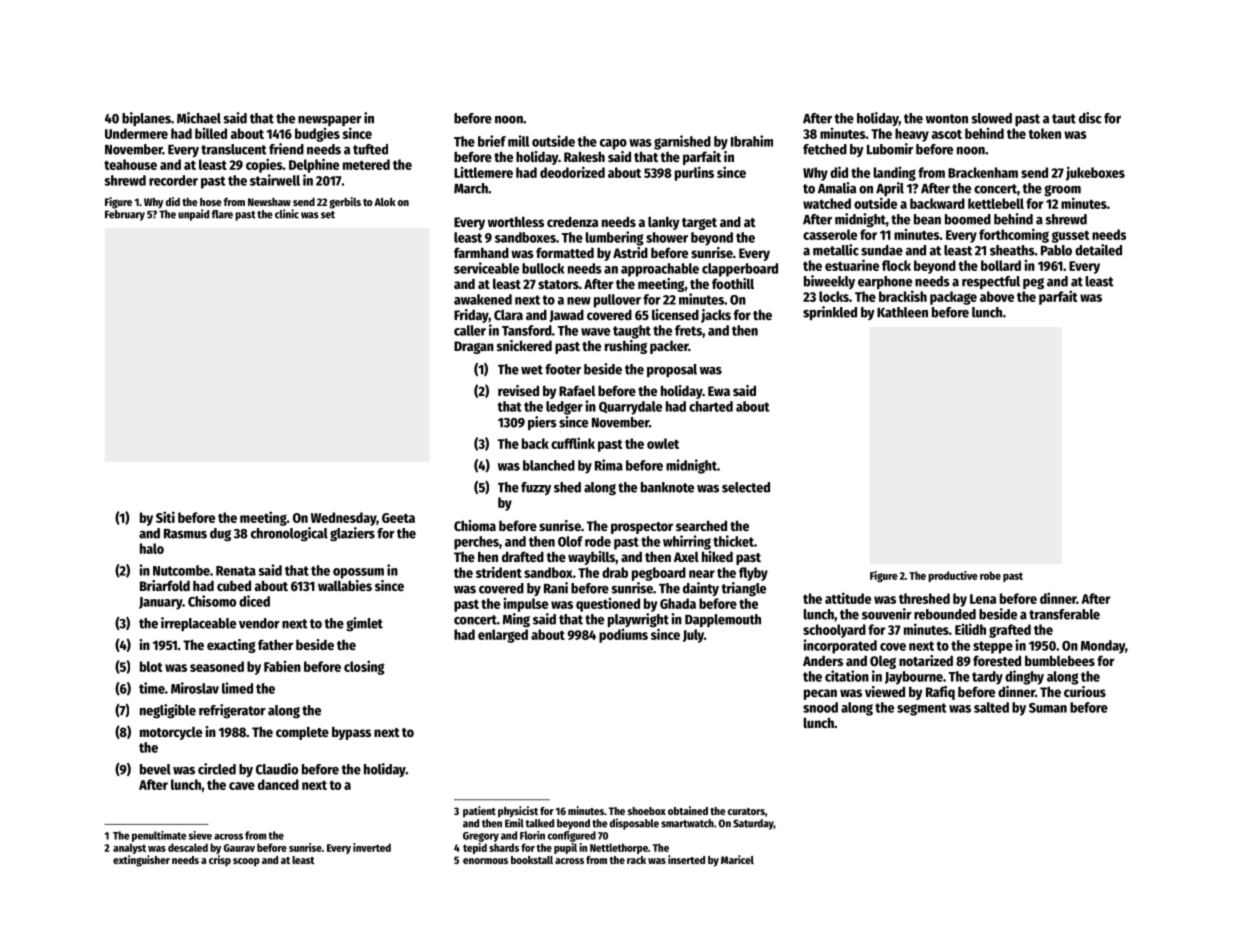  I want to click on purlins, so click(694, 173).
